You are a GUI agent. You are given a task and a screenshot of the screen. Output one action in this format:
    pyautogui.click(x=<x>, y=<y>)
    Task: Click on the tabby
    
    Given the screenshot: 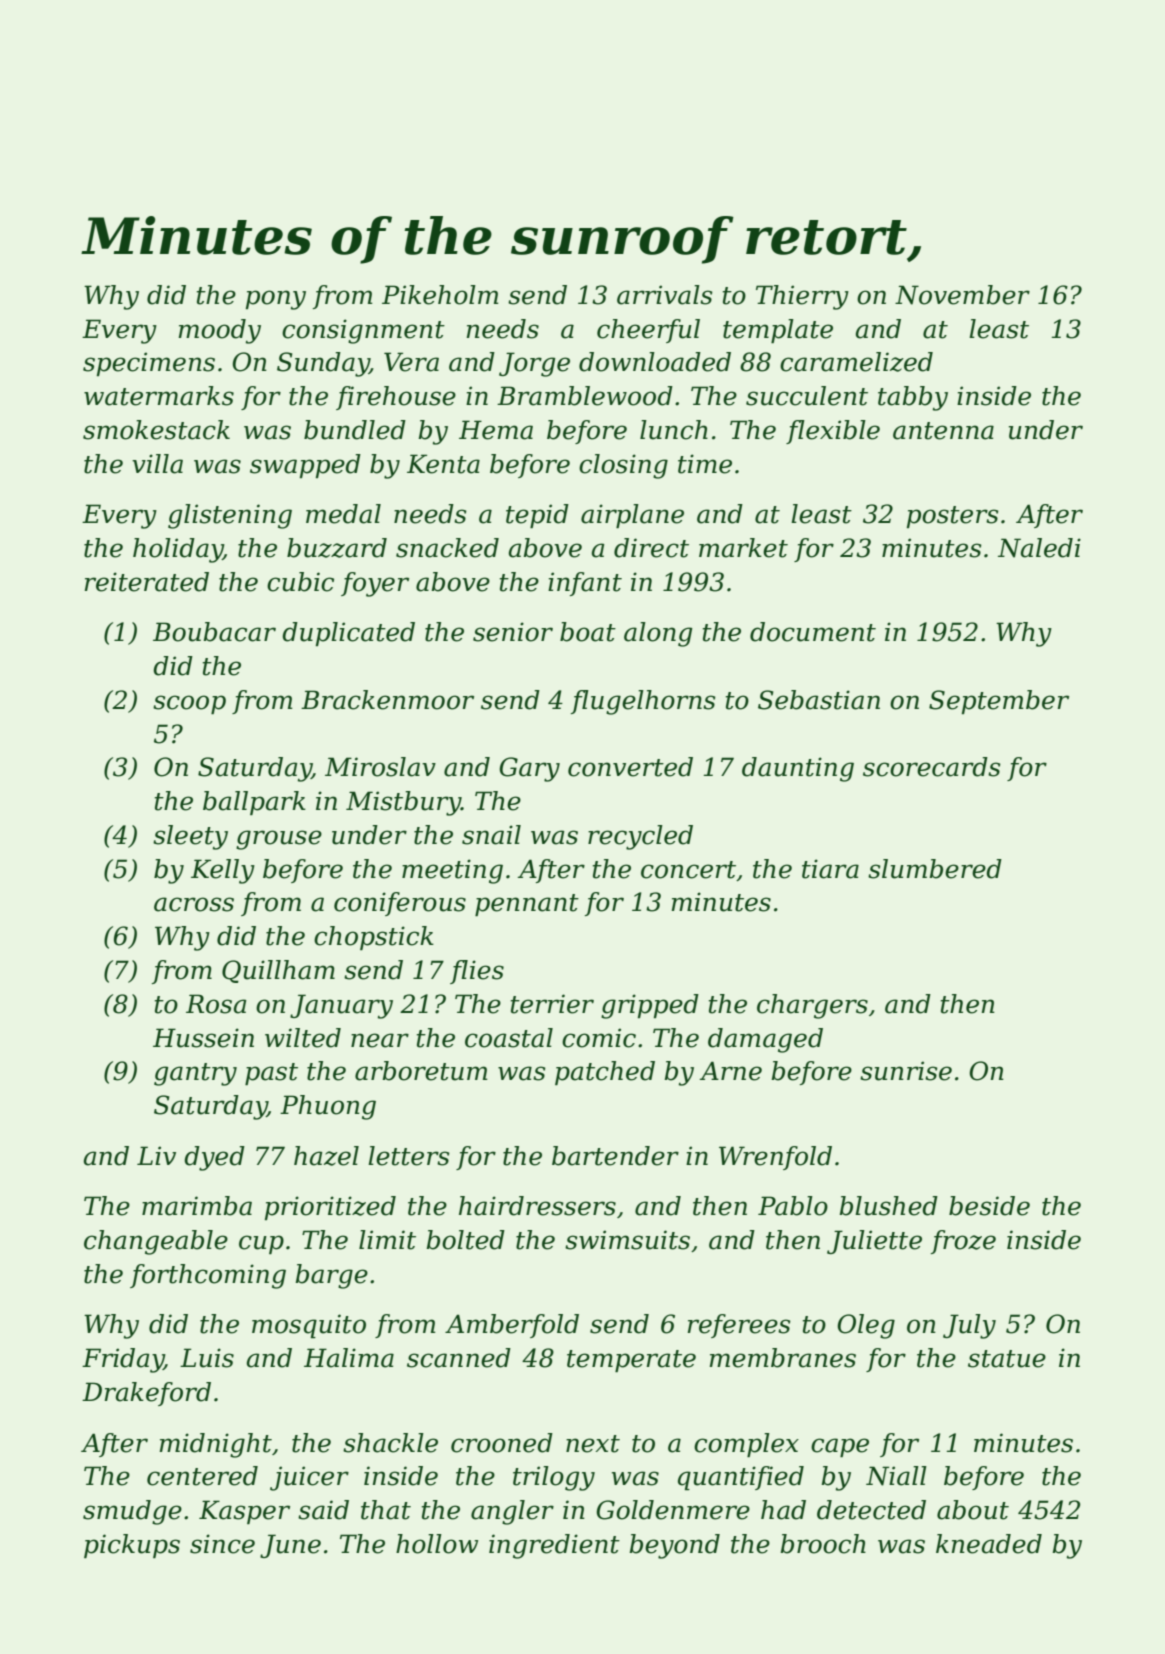 What is the action you would take?
    pyautogui.click(x=913, y=398)
